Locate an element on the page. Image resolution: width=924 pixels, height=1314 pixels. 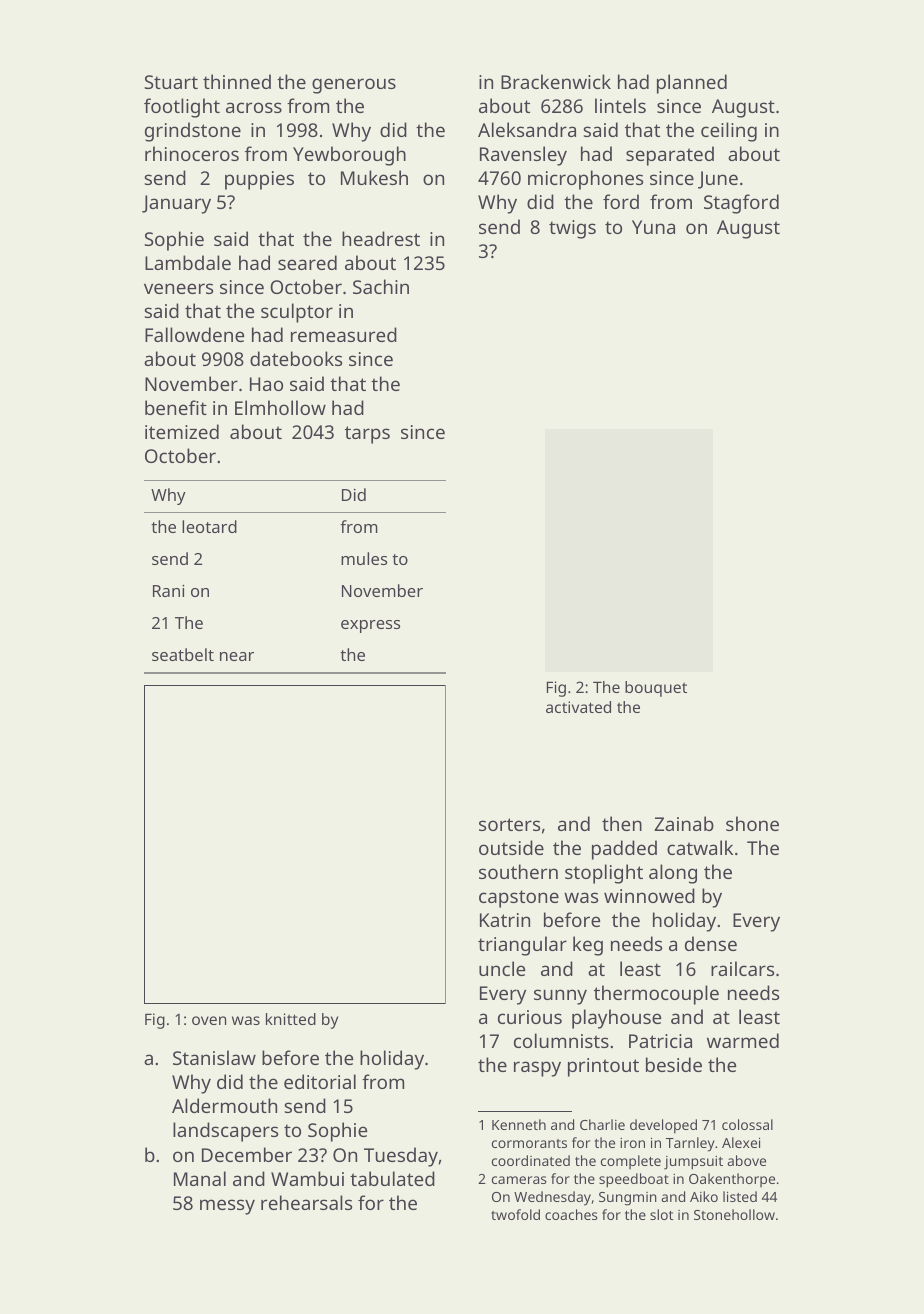
activated is located at coordinates (578, 707).
